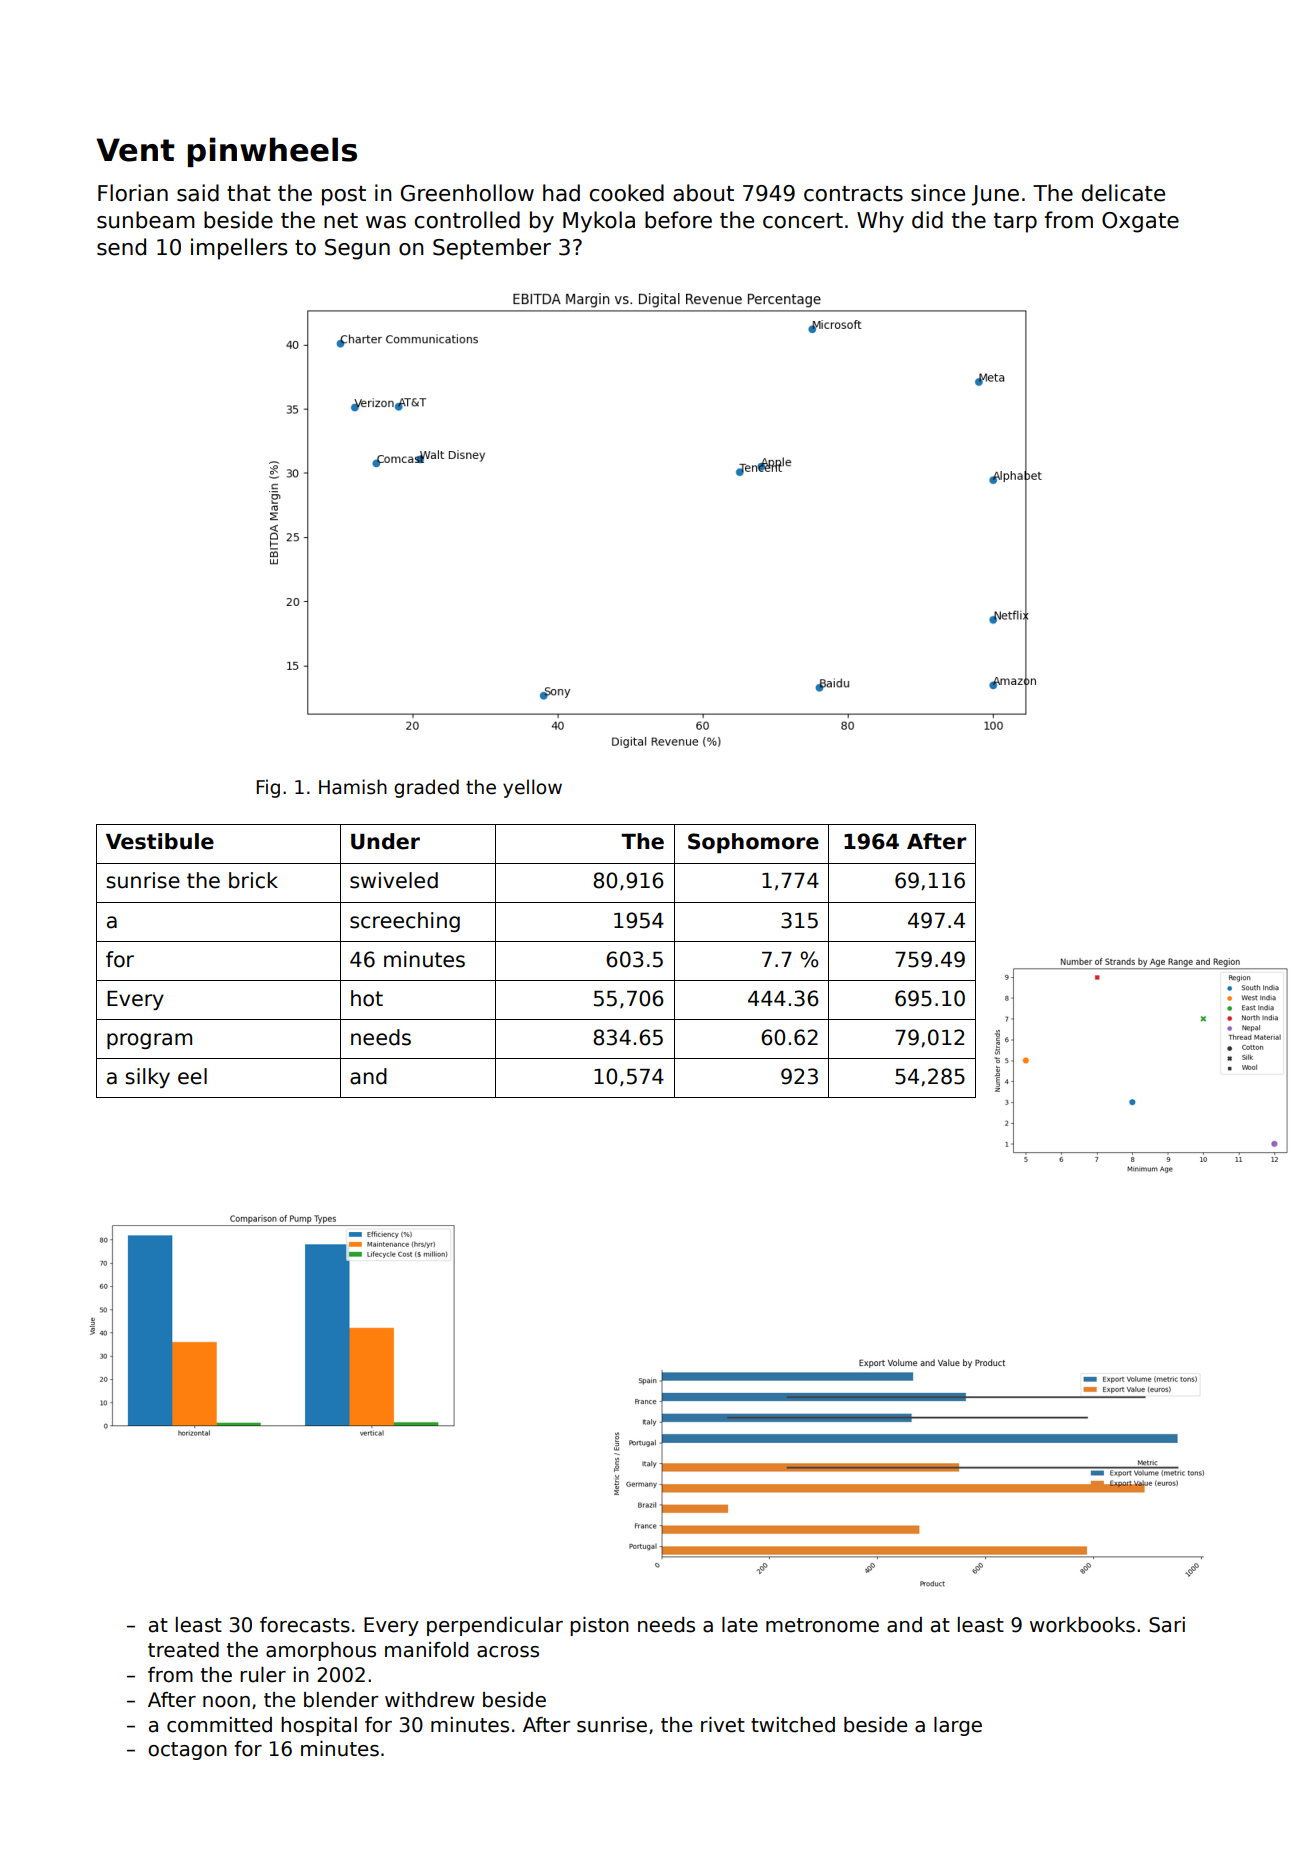 The height and width of the screenshot is (1861, 1316). I want to click on did, so click(927, 220).
